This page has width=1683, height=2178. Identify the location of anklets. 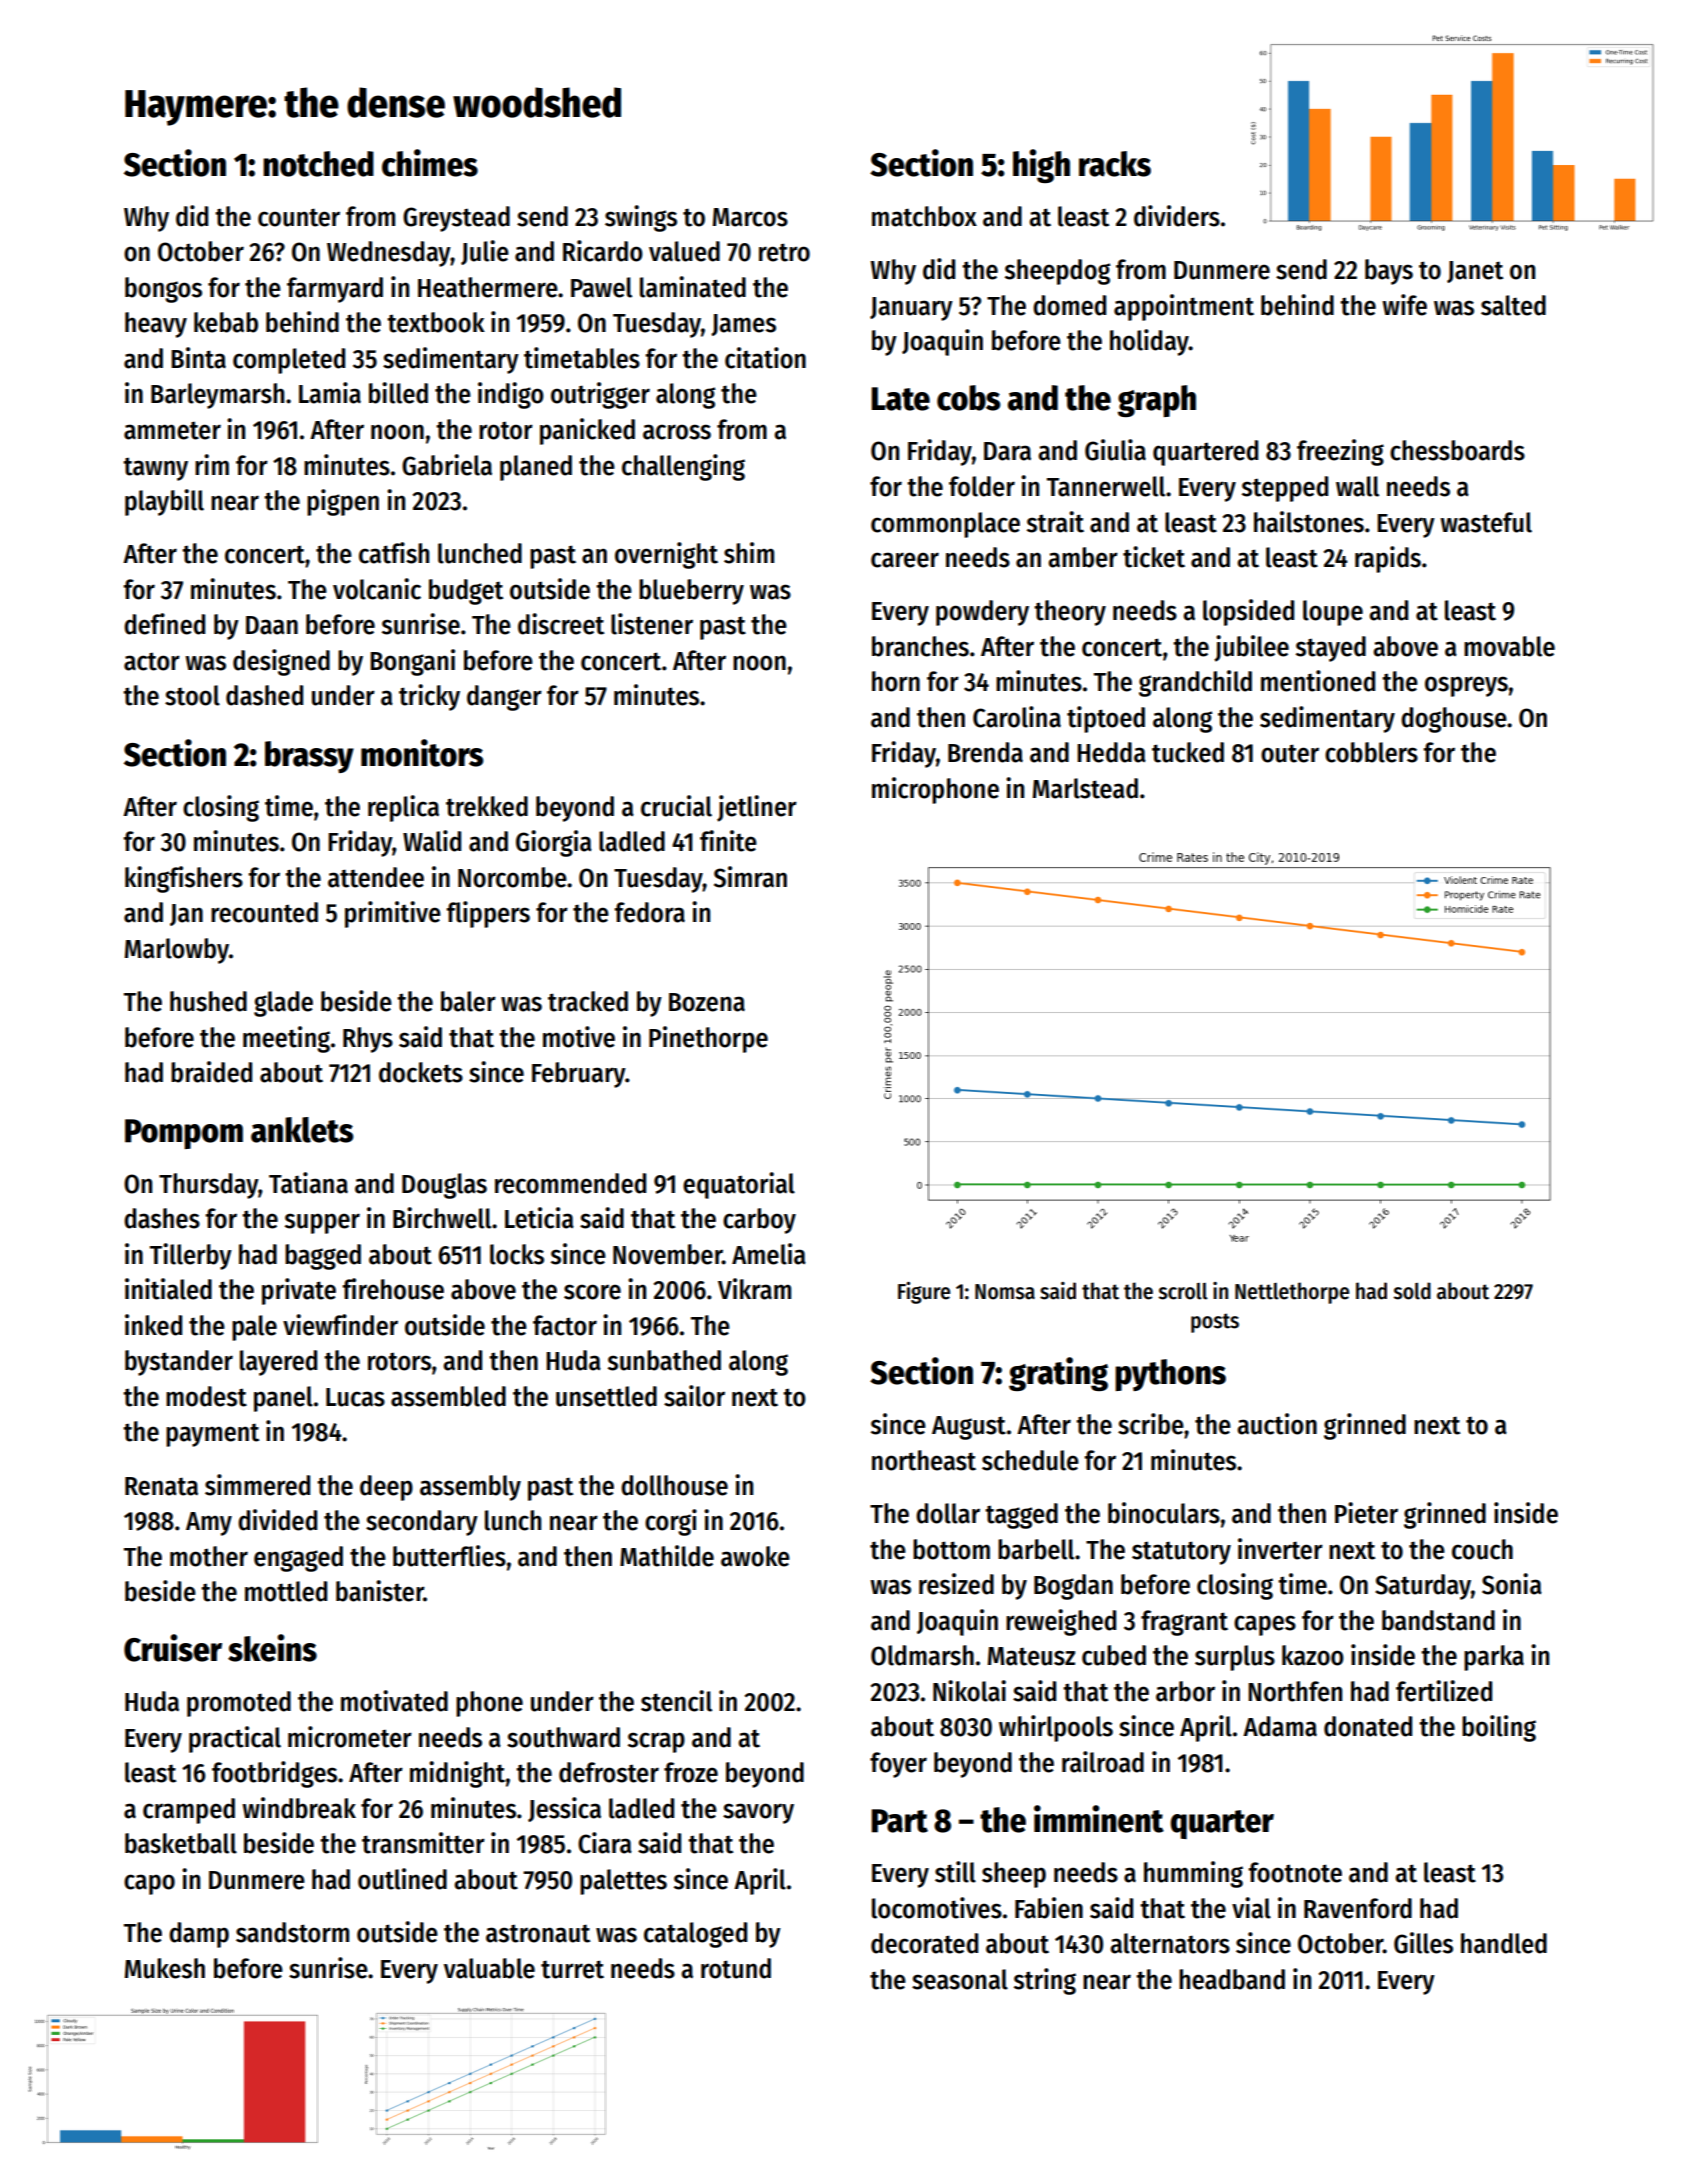
(302, 1130).
